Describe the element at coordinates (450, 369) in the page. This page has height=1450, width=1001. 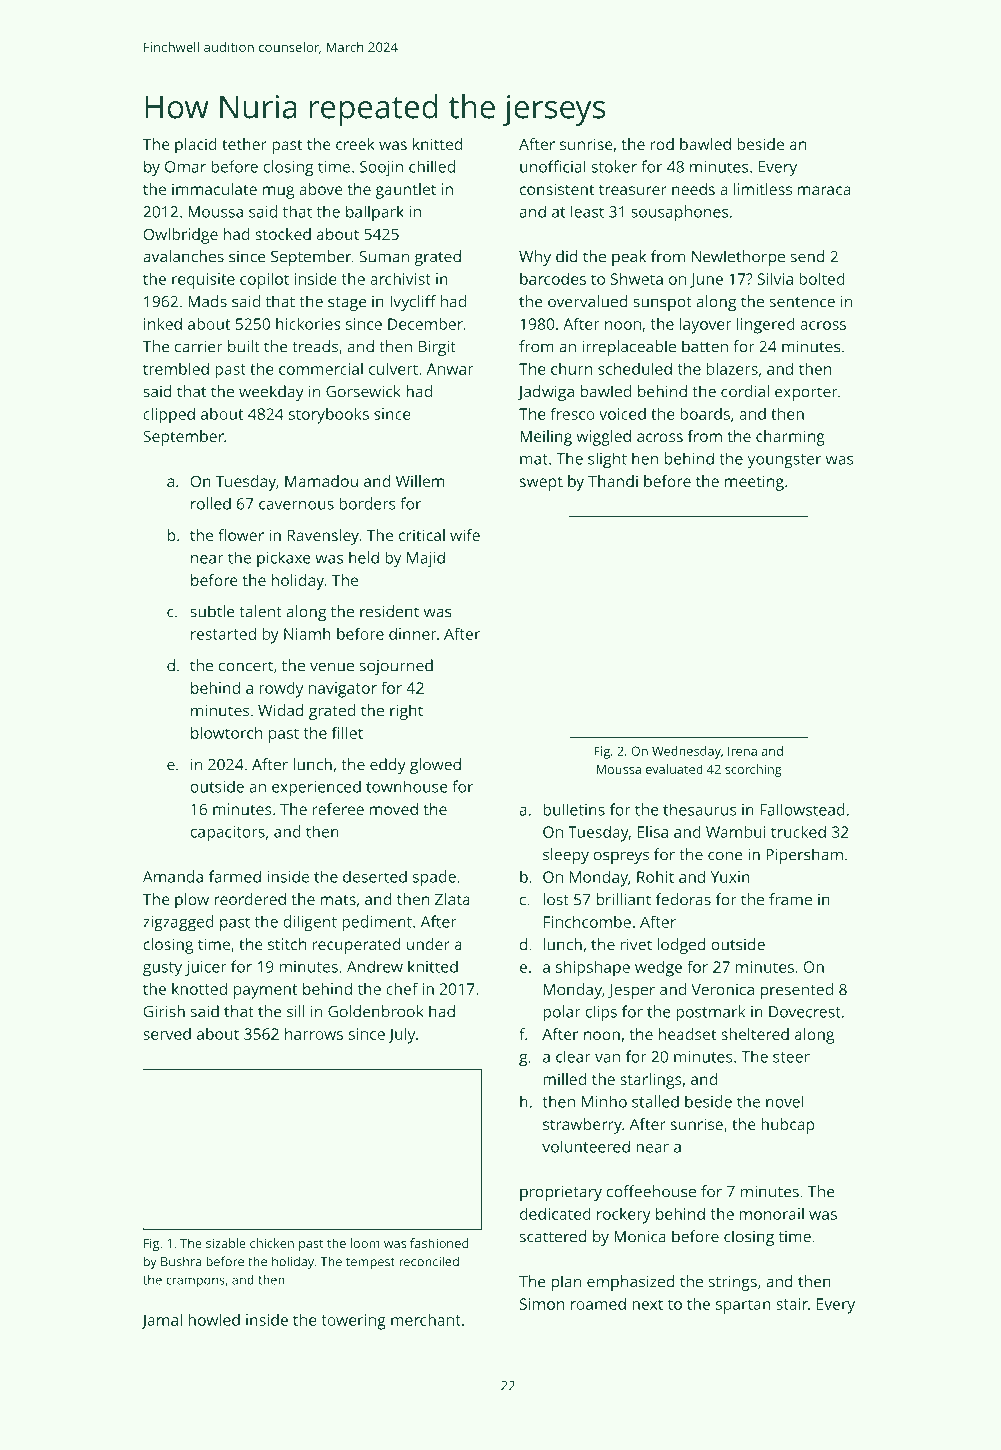
I see `Anwar` at that location.
